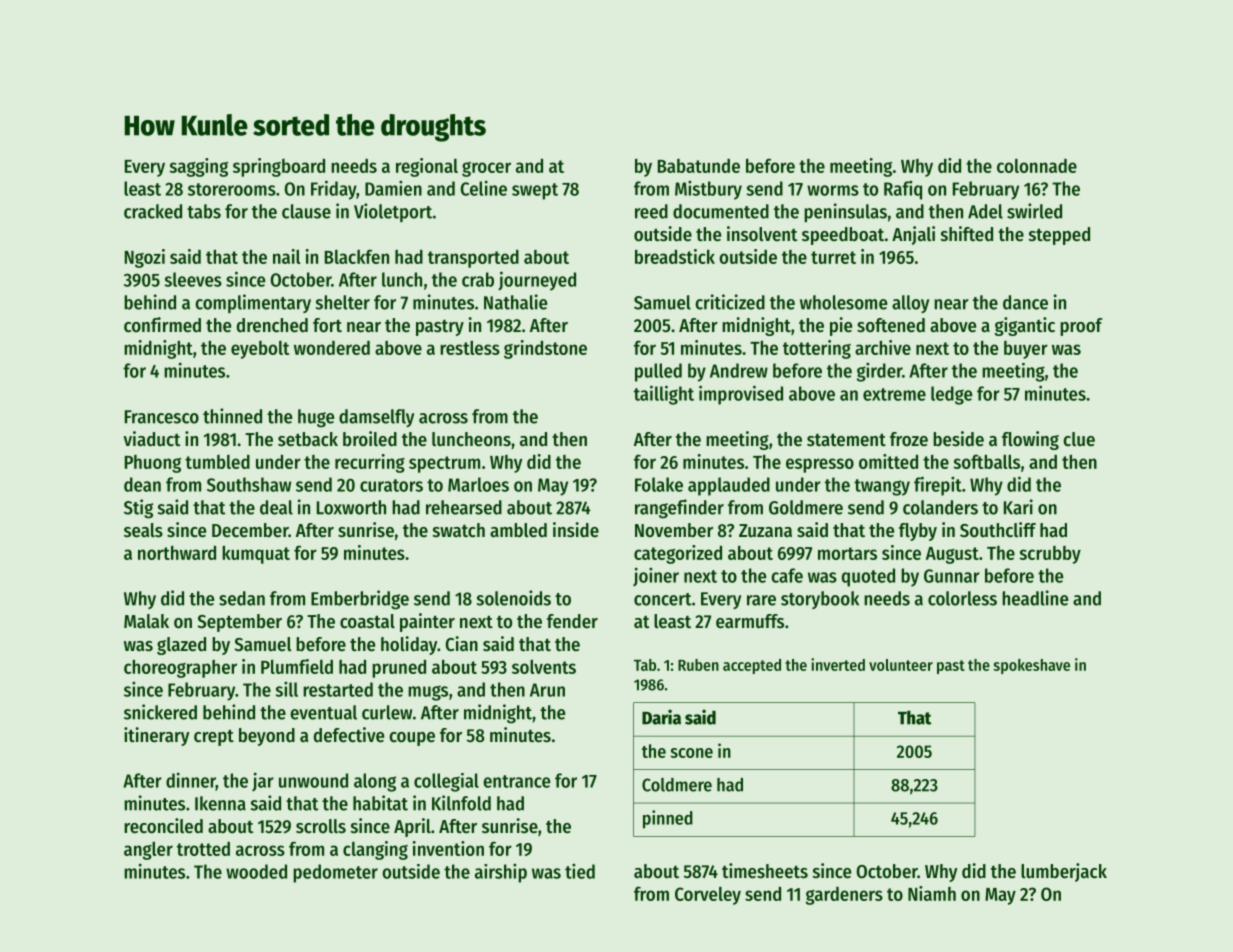 The height and width of the screenshot is (952, 1233). I want to click on stepped, so click(1059, 236).
